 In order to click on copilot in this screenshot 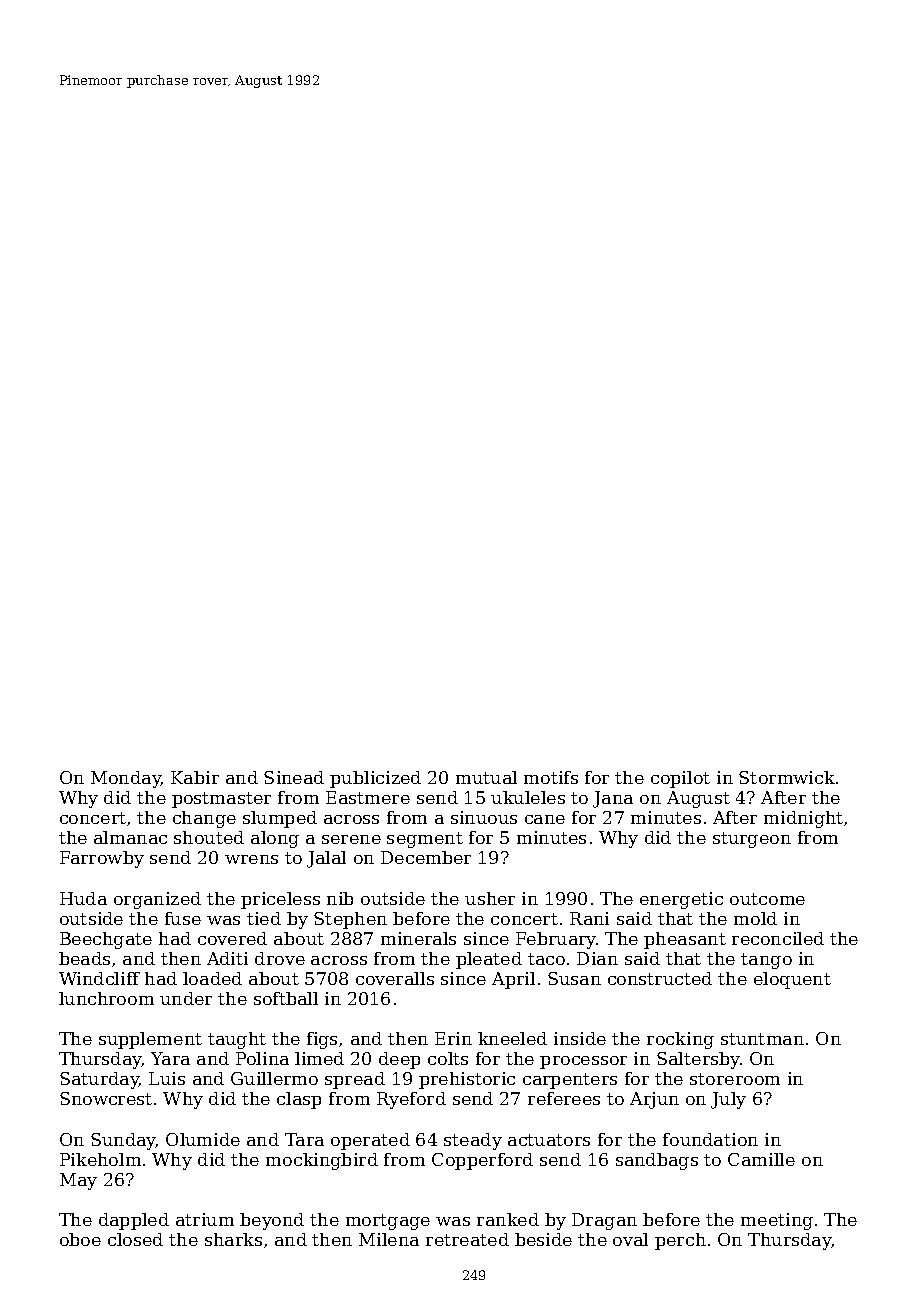, I will do `click(680, 779)`.
